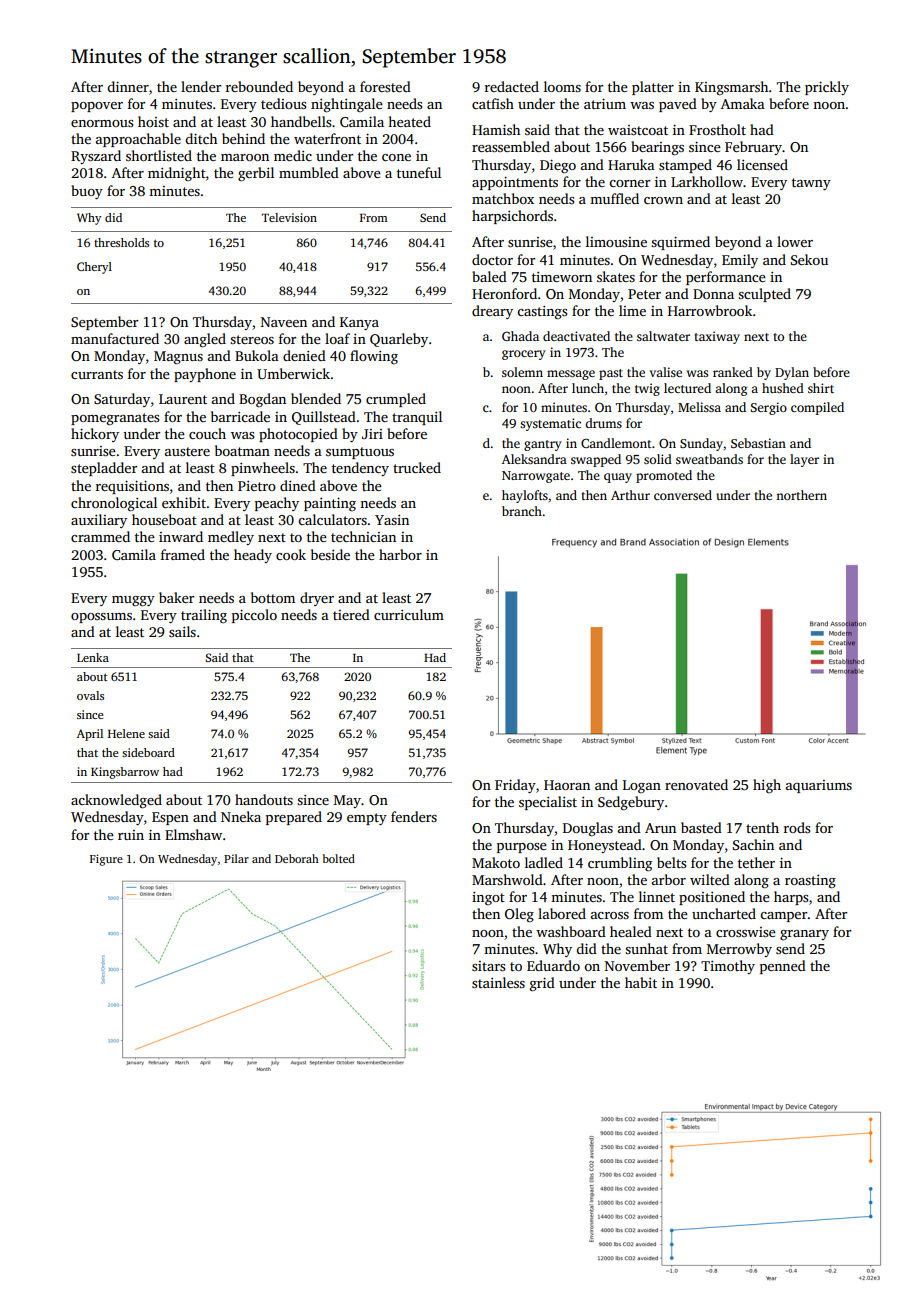  I want to click on roasting, so click(810, 882).
